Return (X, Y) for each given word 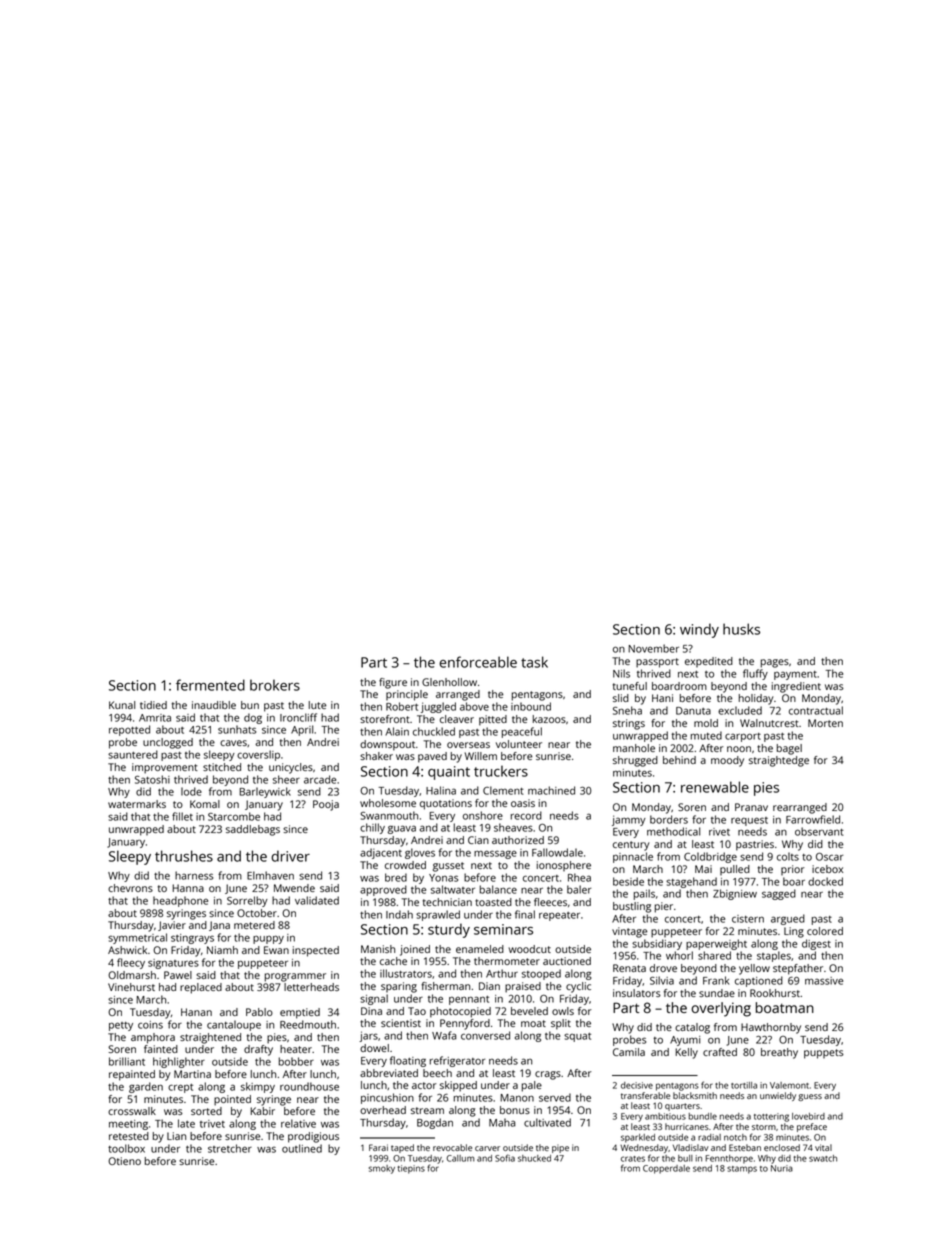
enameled (480, 949)
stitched (222, 767)
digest (816, 944)
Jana (219, 926)
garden (146, 1087)
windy (699, 630)
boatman (785, 1007)
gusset (448, 867)
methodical (673, 831)
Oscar (829, 857)
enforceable (478, 662)
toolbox (126, 1148)
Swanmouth (389, 815)
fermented (210, 685)
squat (577, 1037)
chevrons (130, 888)
